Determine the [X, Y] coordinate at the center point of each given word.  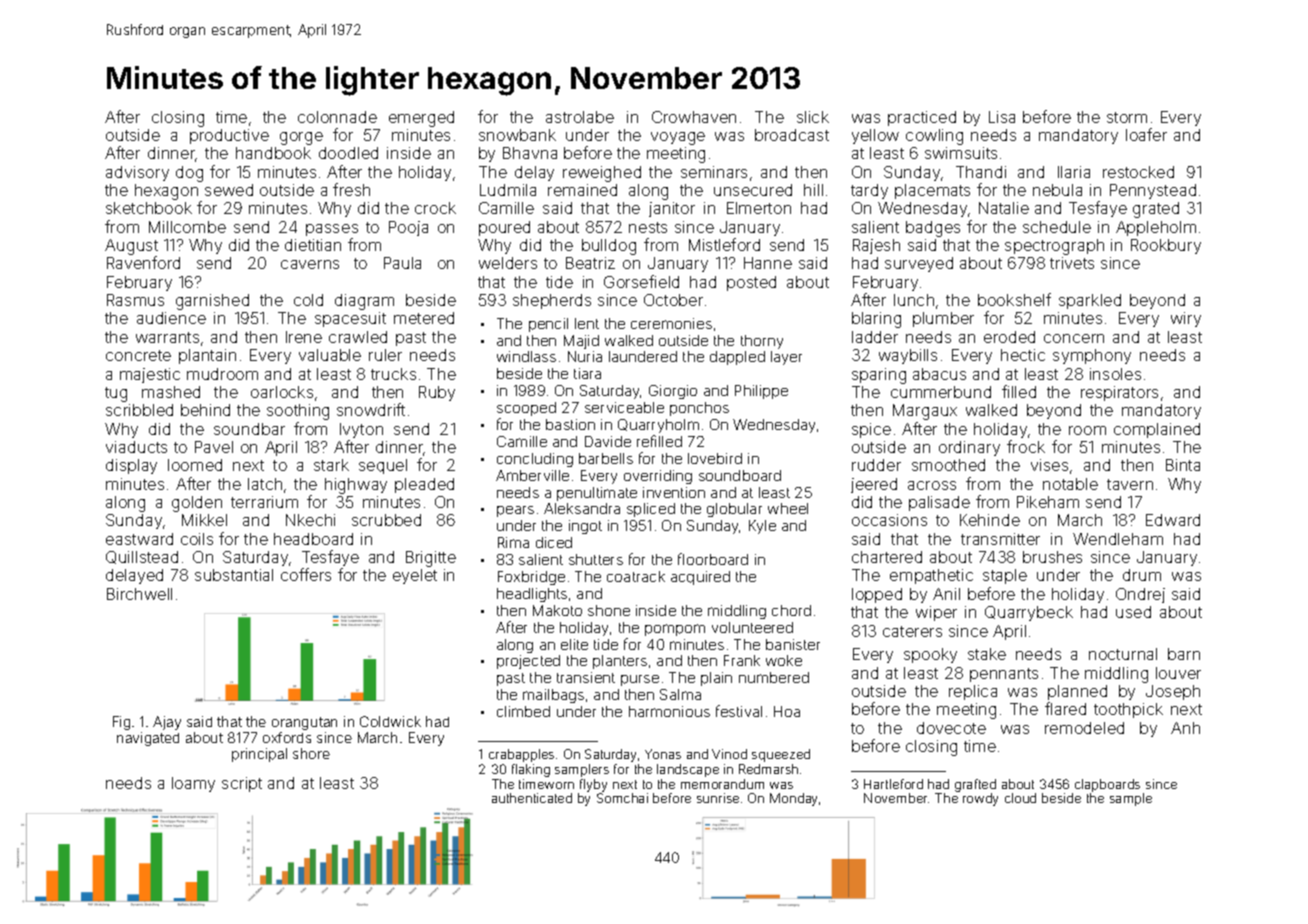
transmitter [1000, 539]
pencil [548, 325]
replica [973, 692]
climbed [523, 711]
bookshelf [1014, 299]
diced [554, 542]
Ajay [167, 723]
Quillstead [142, 557]
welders [508, 263]
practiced [922, 118]
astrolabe [580, 117]
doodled [348, 153]
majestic [150, 375]
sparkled [1090, 301]
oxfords [287, 737]
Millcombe [187, 227]
